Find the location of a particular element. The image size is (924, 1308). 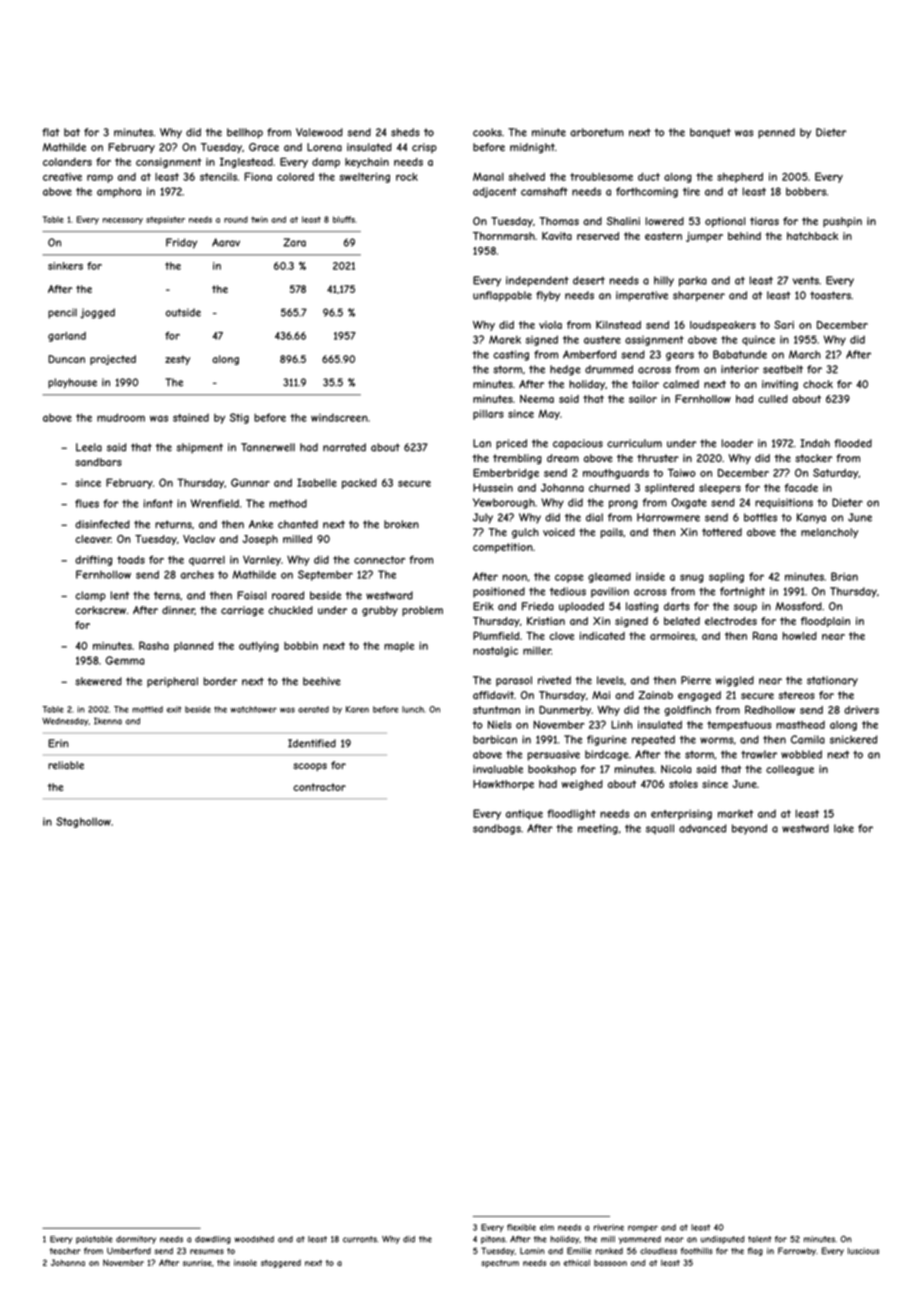

bobbers is located at coordinates (806, 191).
